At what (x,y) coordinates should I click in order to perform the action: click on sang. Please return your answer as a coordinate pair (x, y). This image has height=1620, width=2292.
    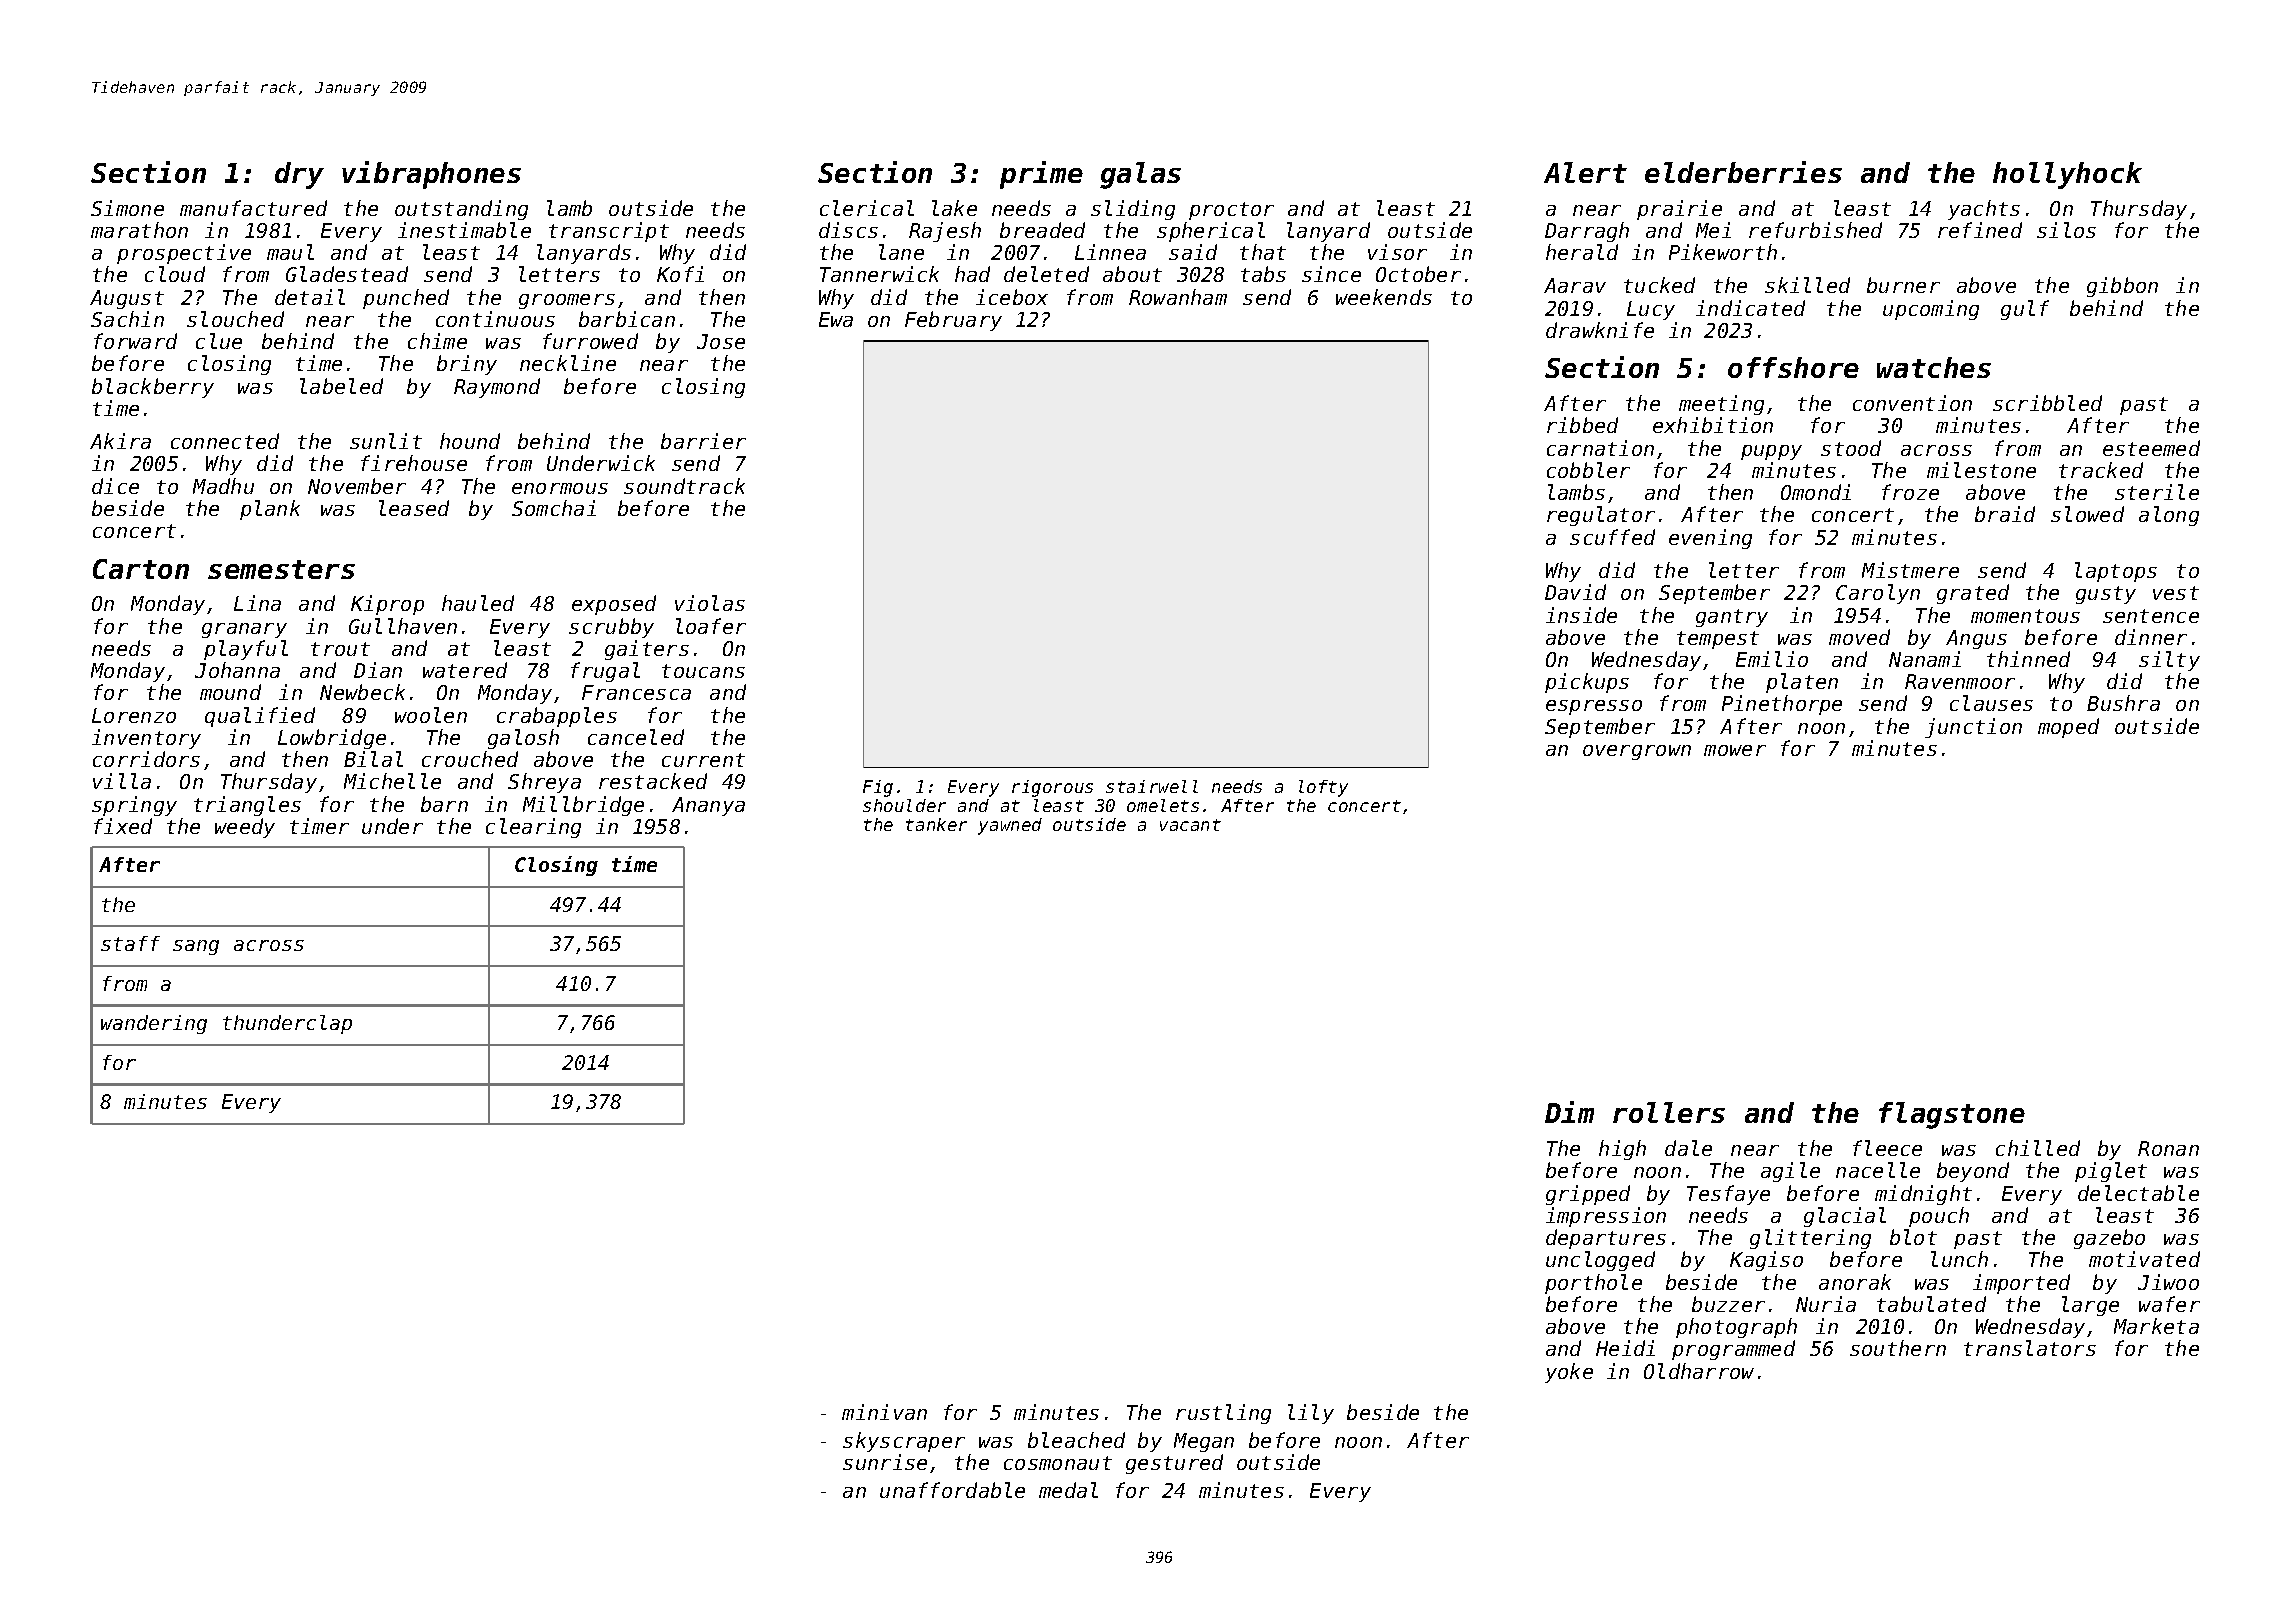
    Looking at the image, I should click on (196, 947).
